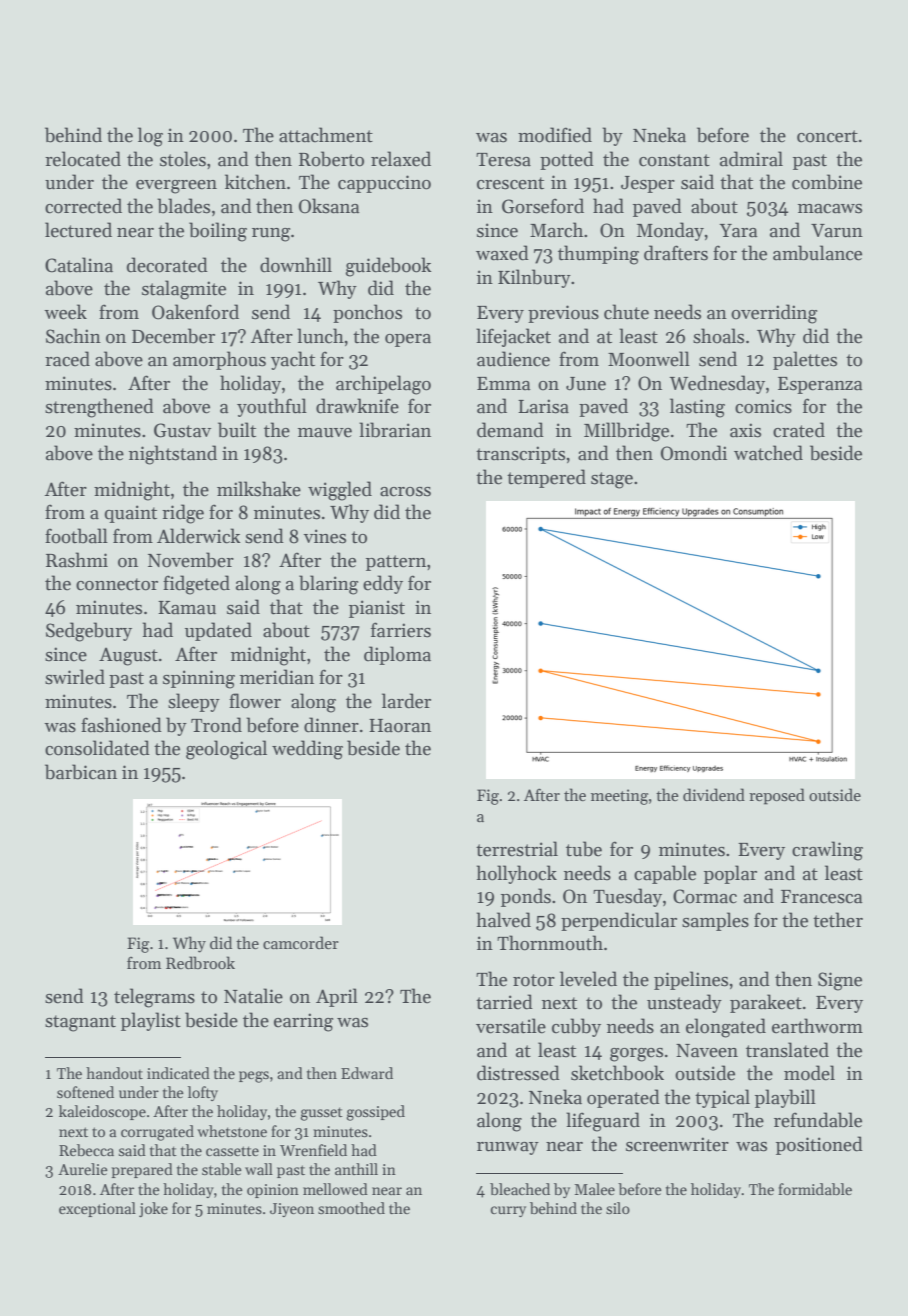 The width and height of the document is (908, 1316). What do you see at coordinates (226, 750) in the document?
I see `geological` at bounding box center [226, 750].
